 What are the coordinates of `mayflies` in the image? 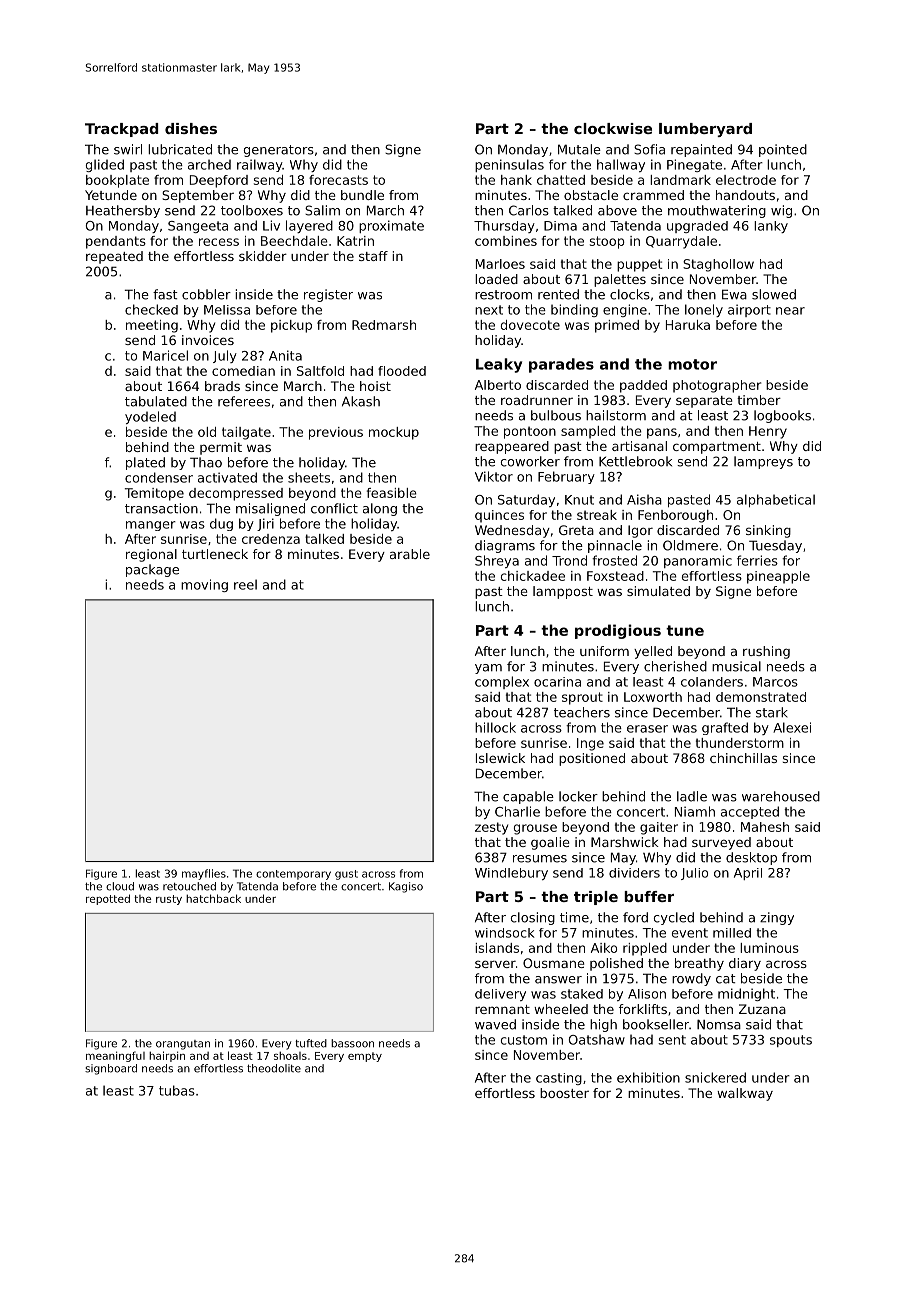 It's located at (204, 874).
